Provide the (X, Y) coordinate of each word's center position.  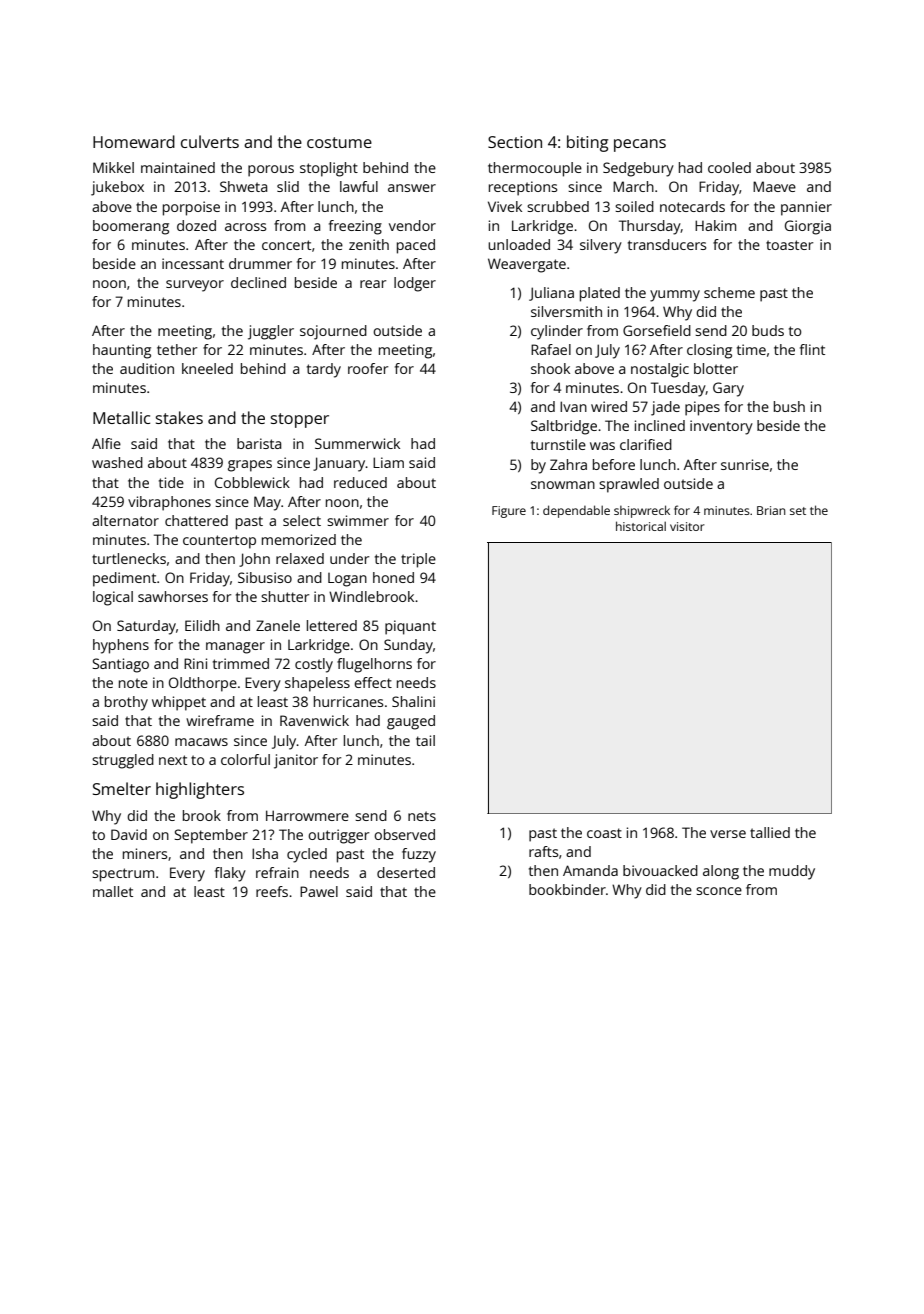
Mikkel (113, 167)
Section (515, 142)
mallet (113, 891)
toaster (789, 245)
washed (117, 462)
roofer (368, 368)
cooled (729, 167)
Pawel (319, 891)
